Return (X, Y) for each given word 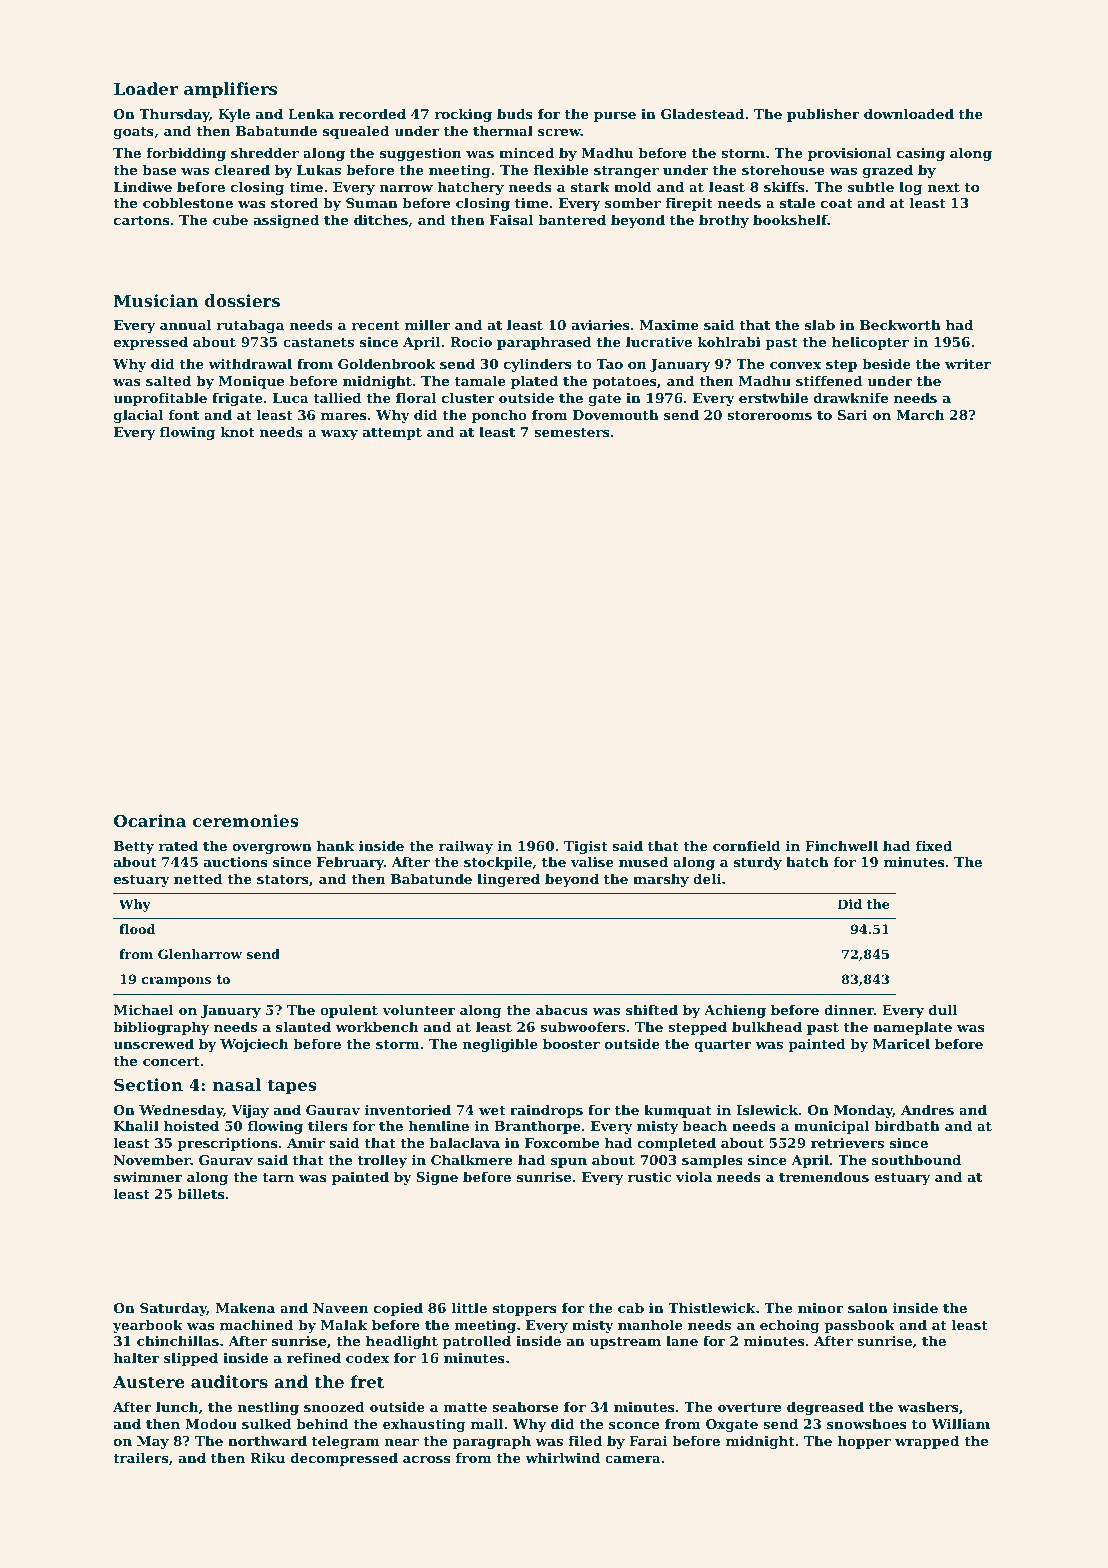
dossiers (242, 300)
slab (820, 324)
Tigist (586, 847)
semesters (572, 432)
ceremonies (246, 820)
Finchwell (841, 845)
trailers (140, 1457)
